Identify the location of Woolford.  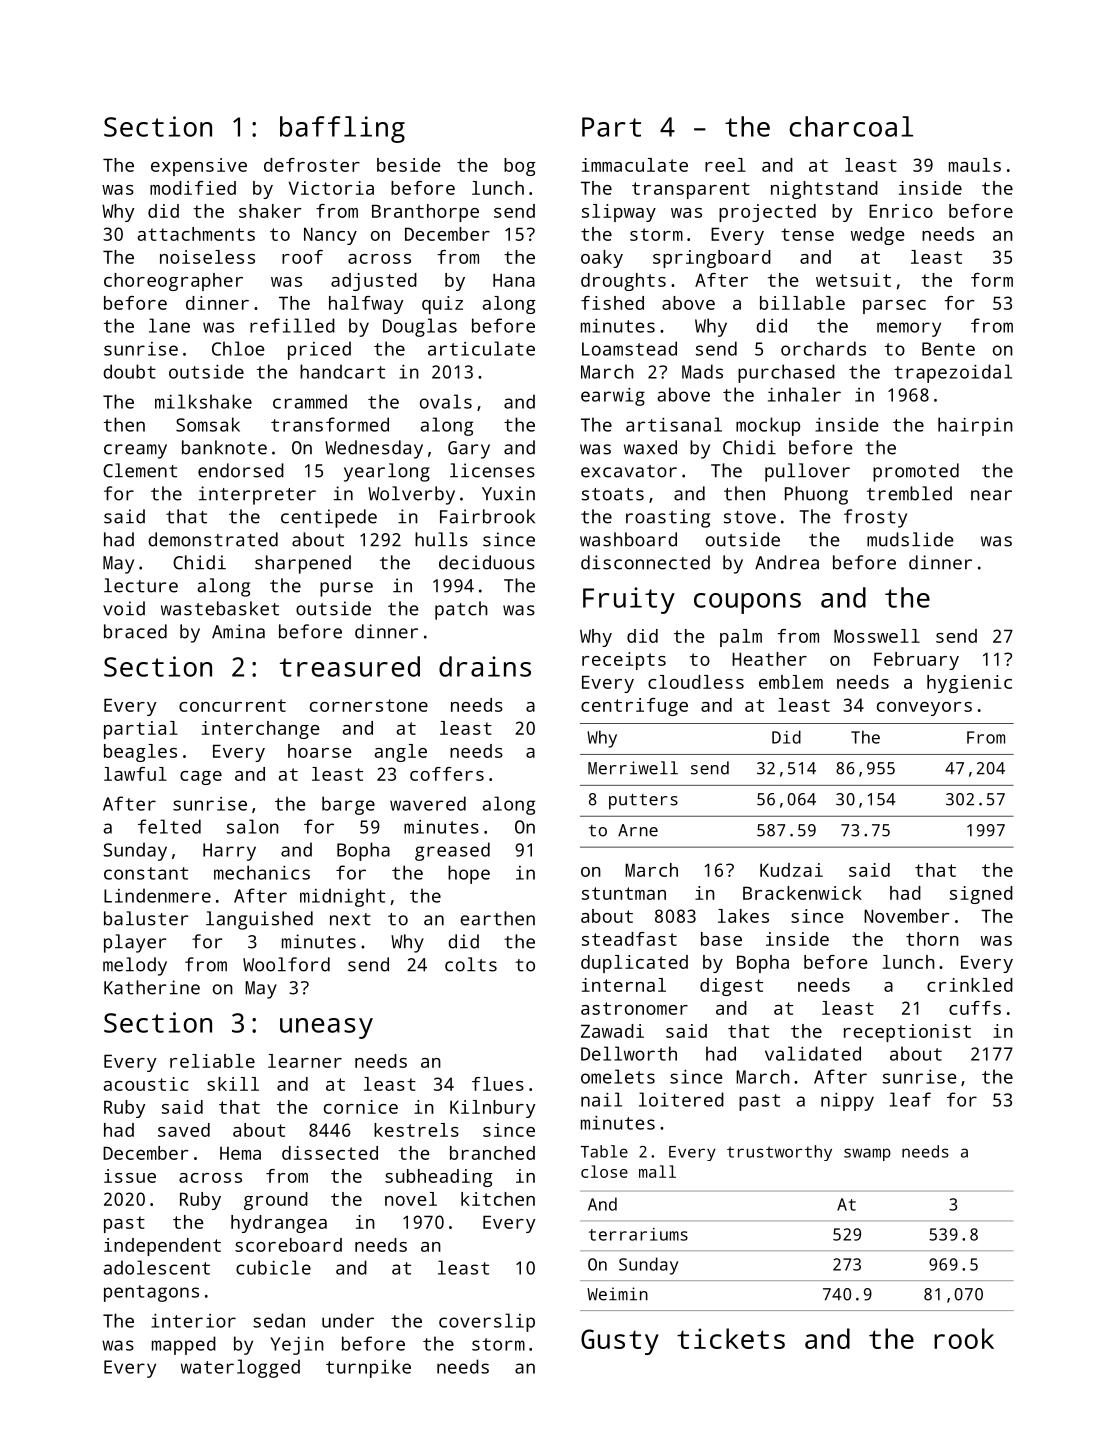
(286, 964).
